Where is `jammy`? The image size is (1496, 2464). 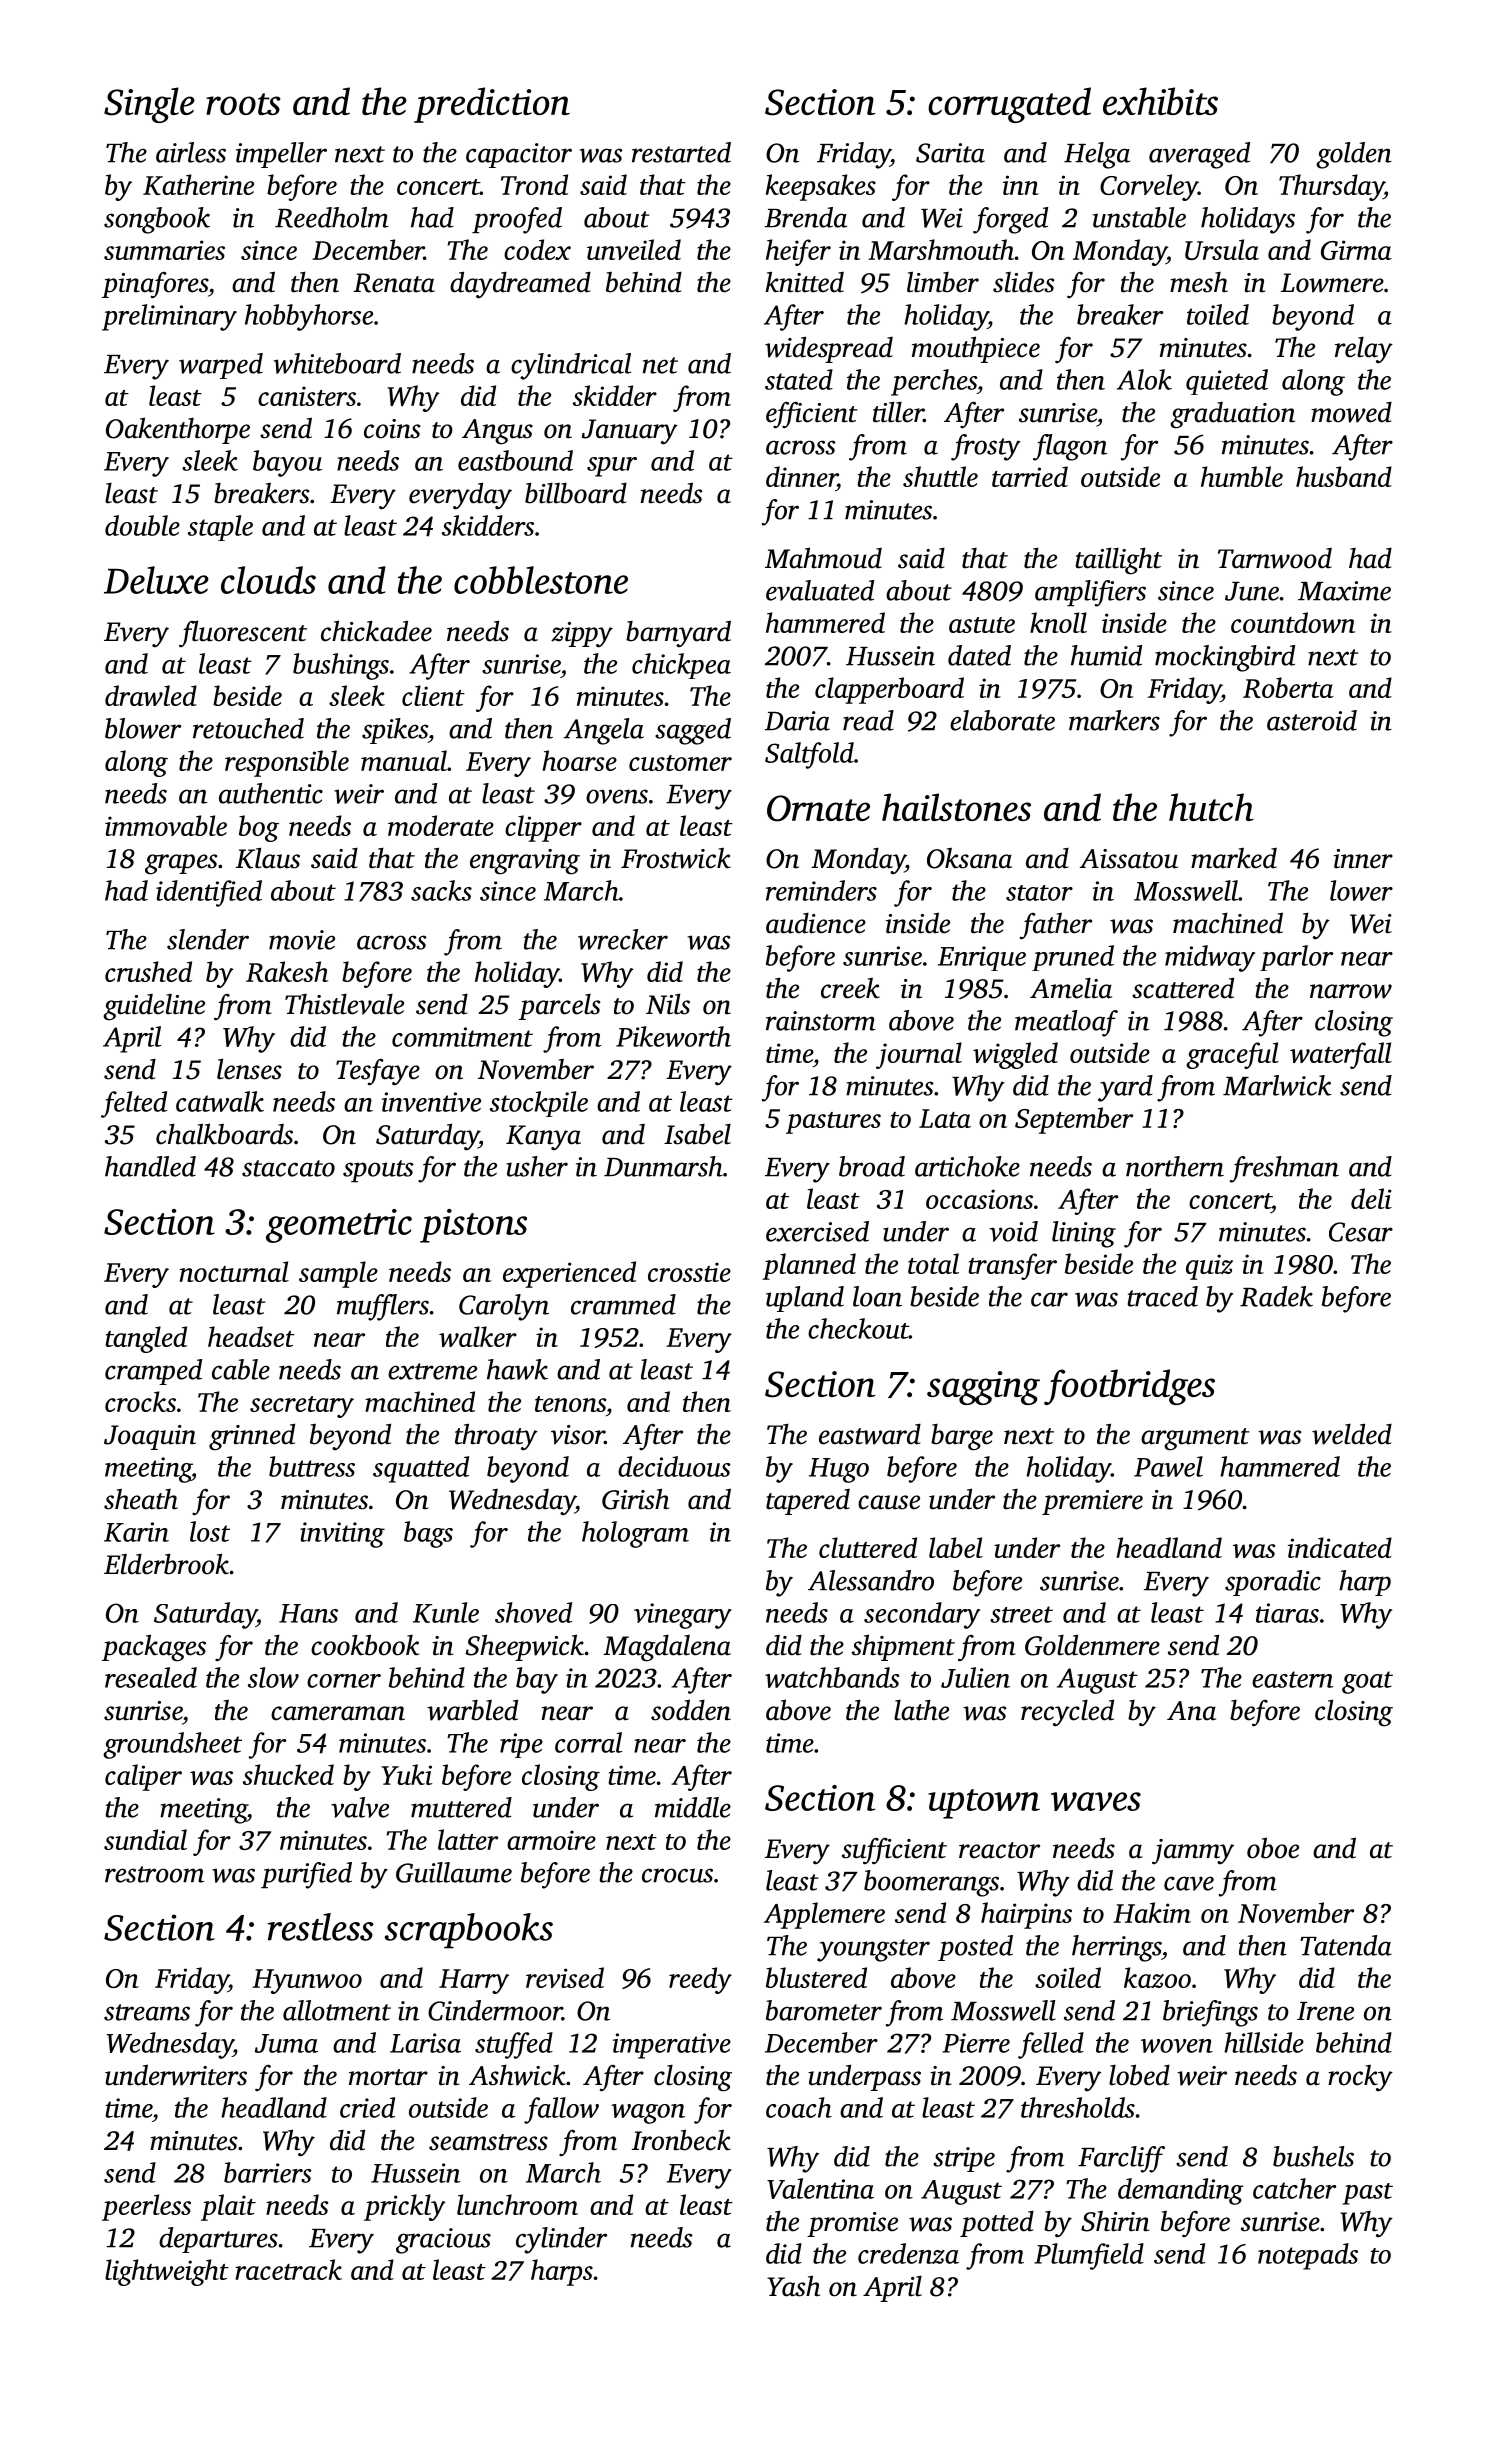 jammy is located at coordinates (1193, 1852).
